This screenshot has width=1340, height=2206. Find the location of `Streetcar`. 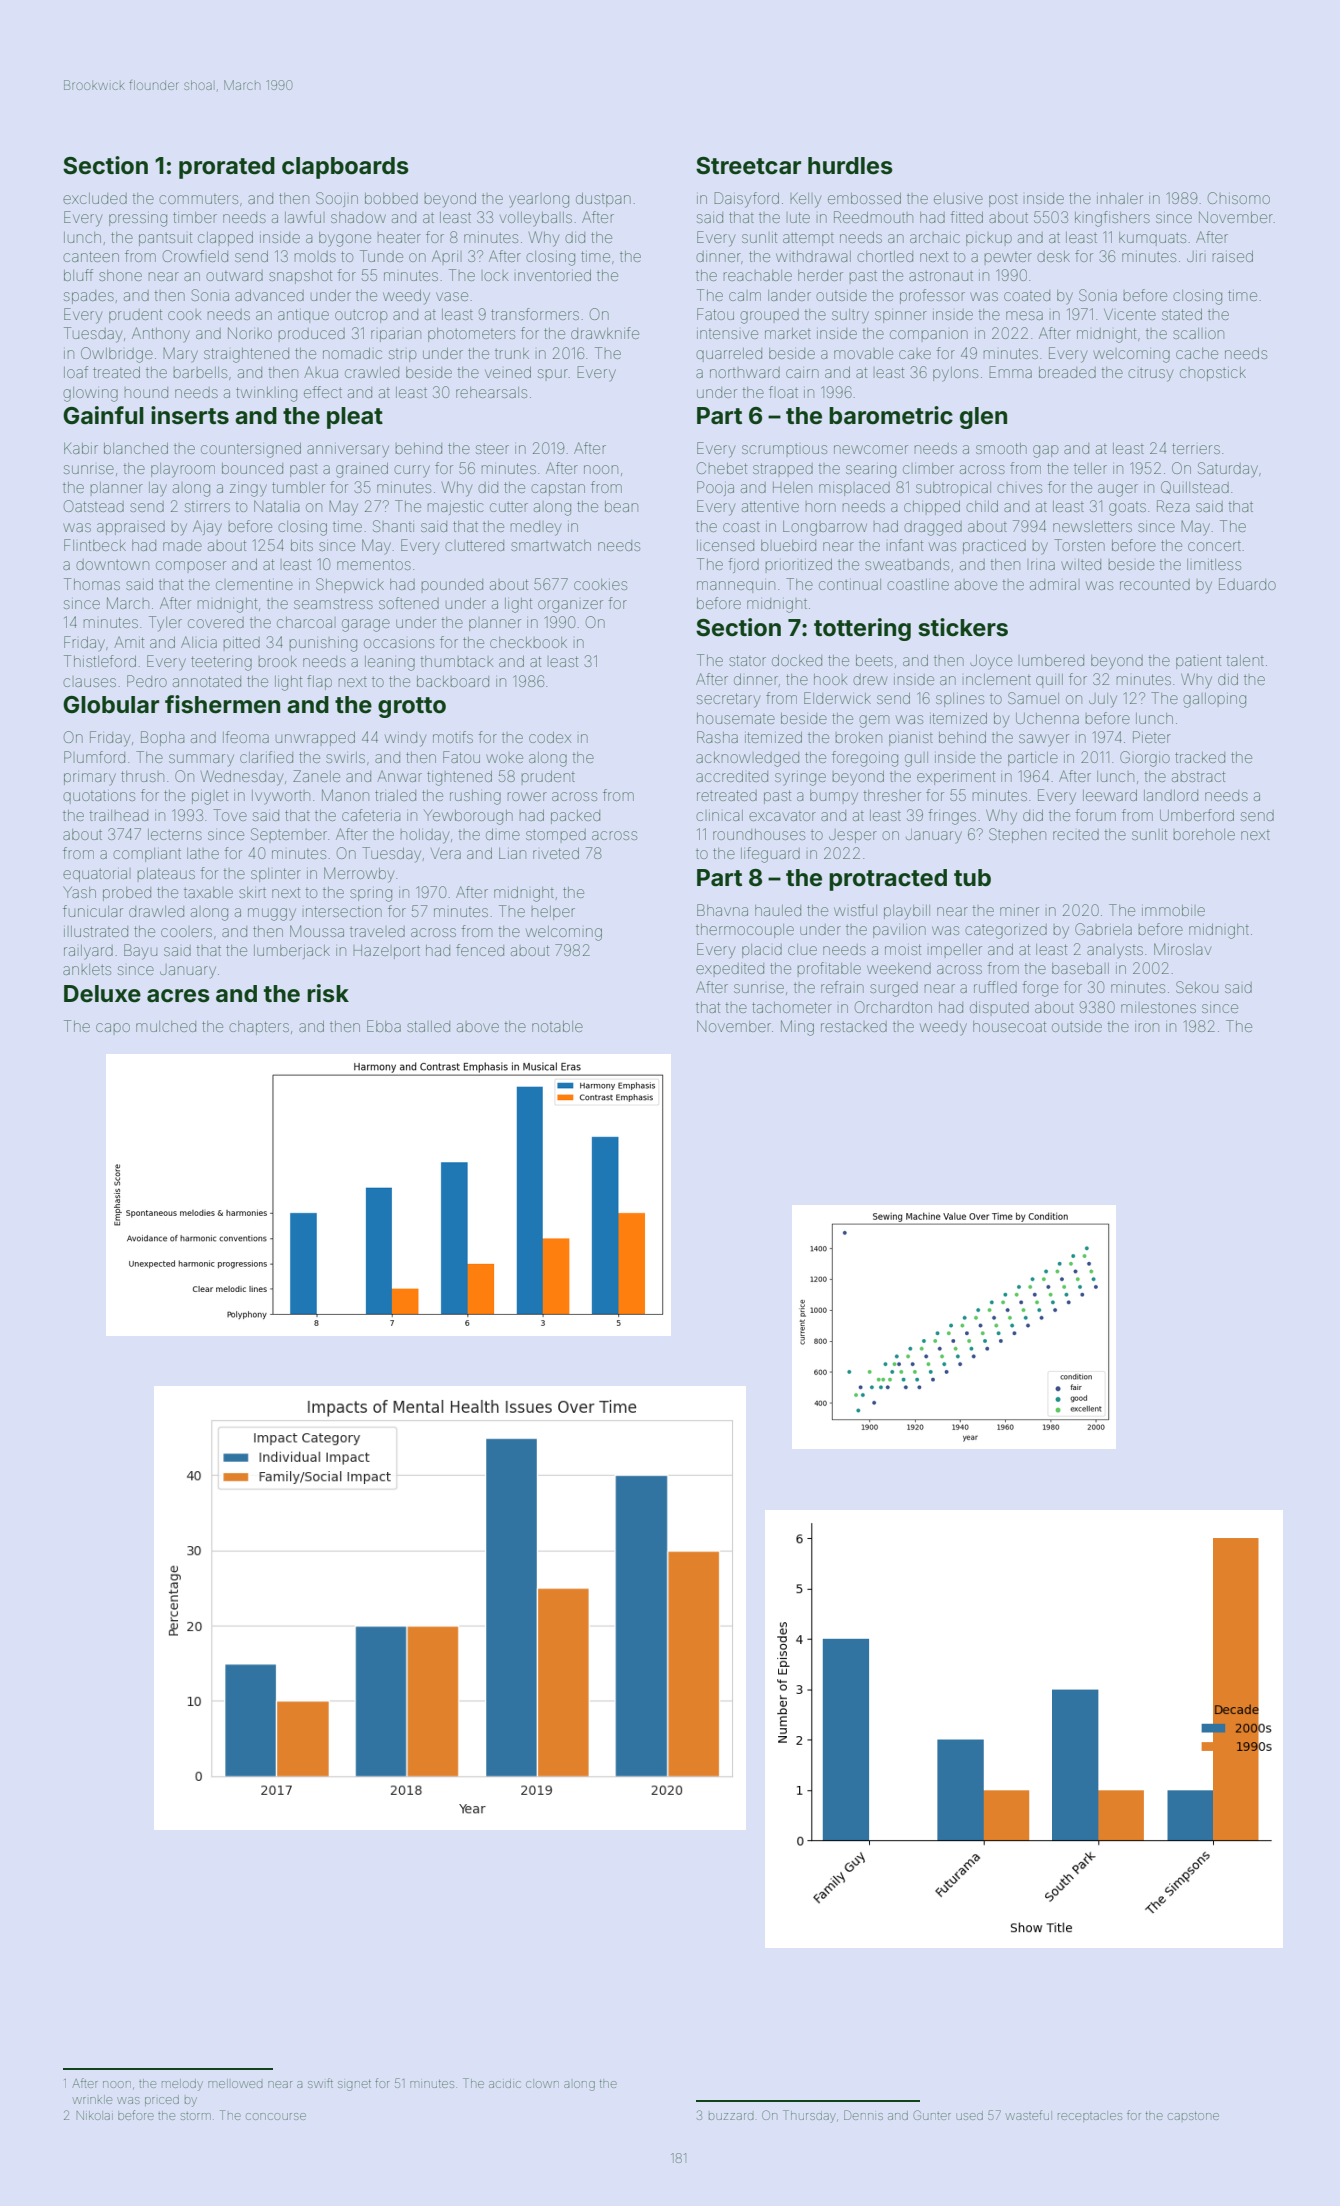

Streetcar is located at coordinates (748, 166).
